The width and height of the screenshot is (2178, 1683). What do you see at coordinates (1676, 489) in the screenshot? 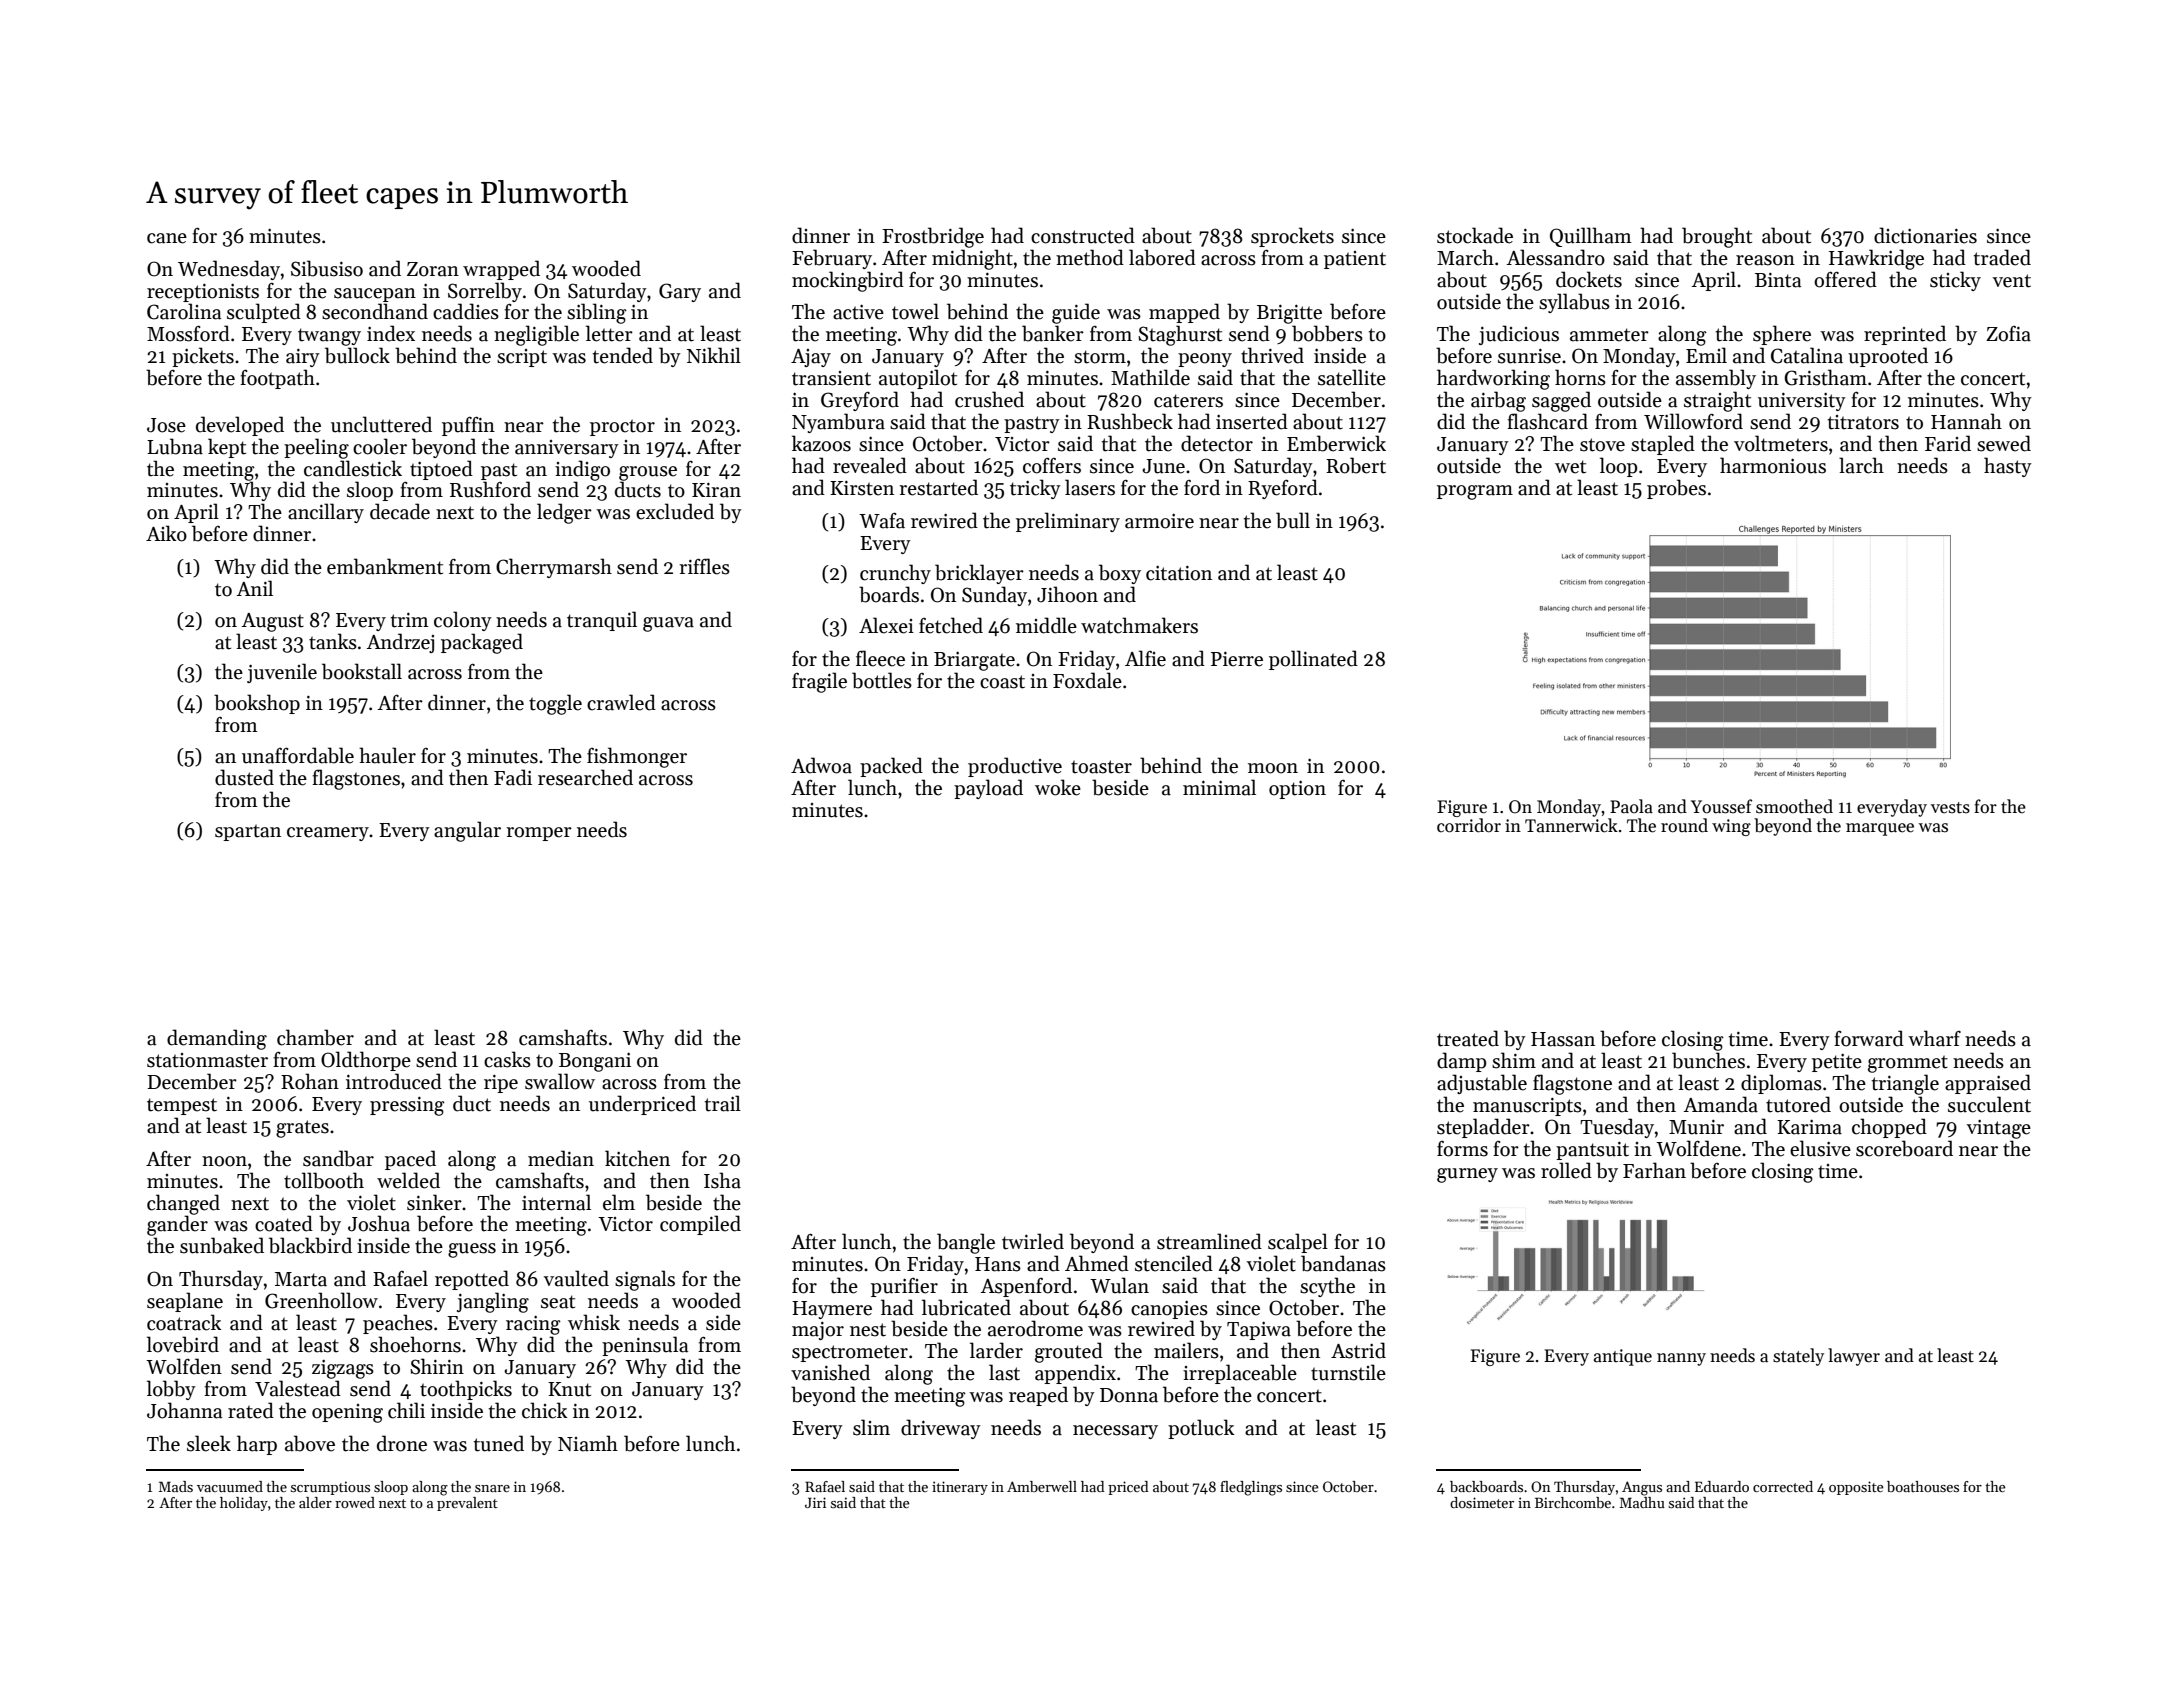
I see `probes` at bounding box center [1676, 489].
